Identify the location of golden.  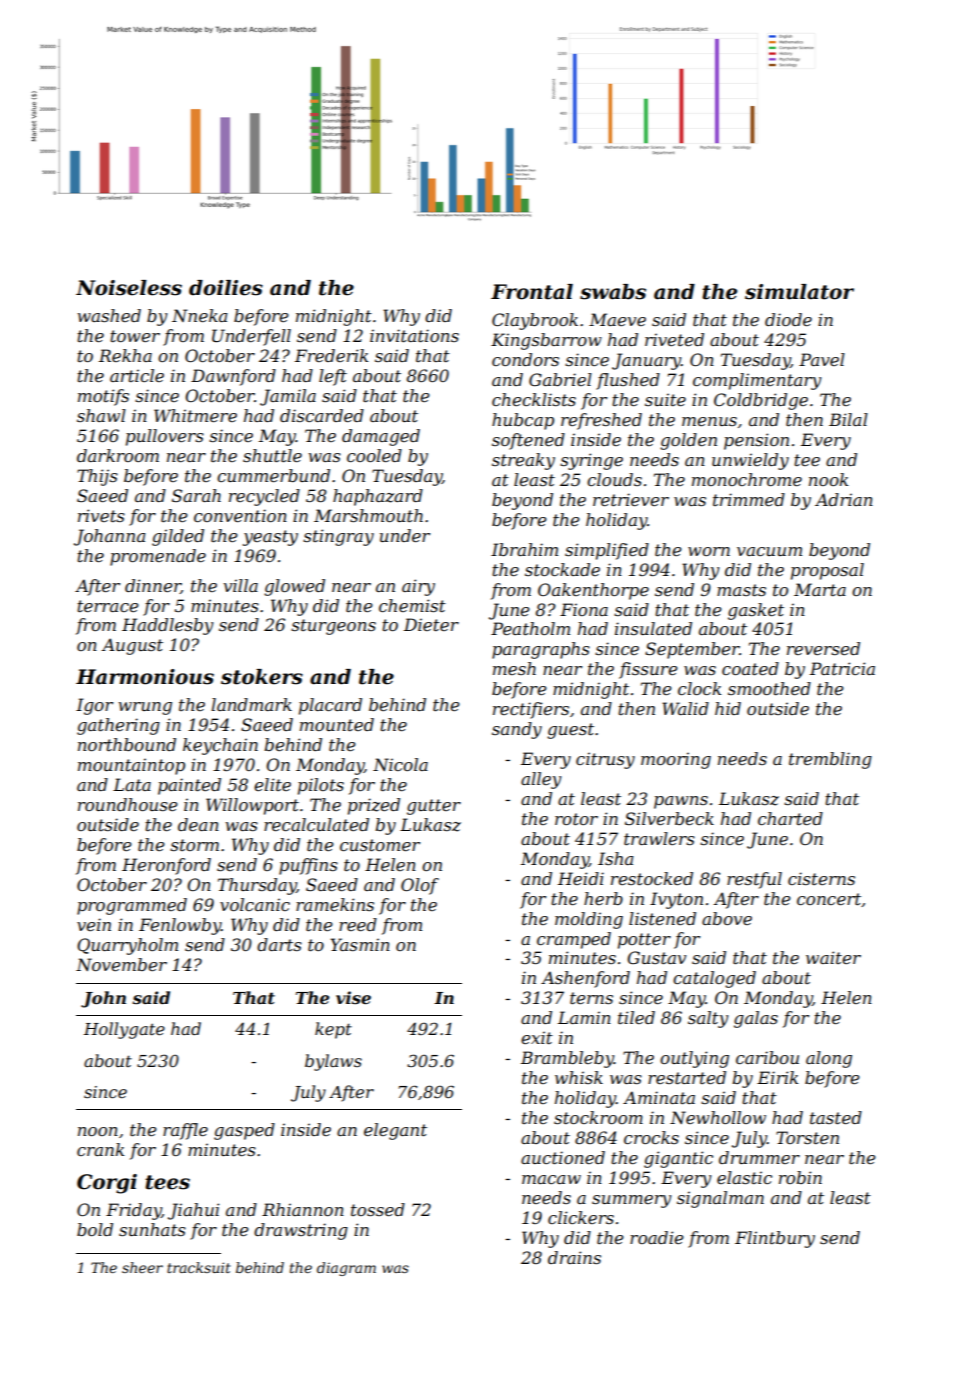
(688, 441).
